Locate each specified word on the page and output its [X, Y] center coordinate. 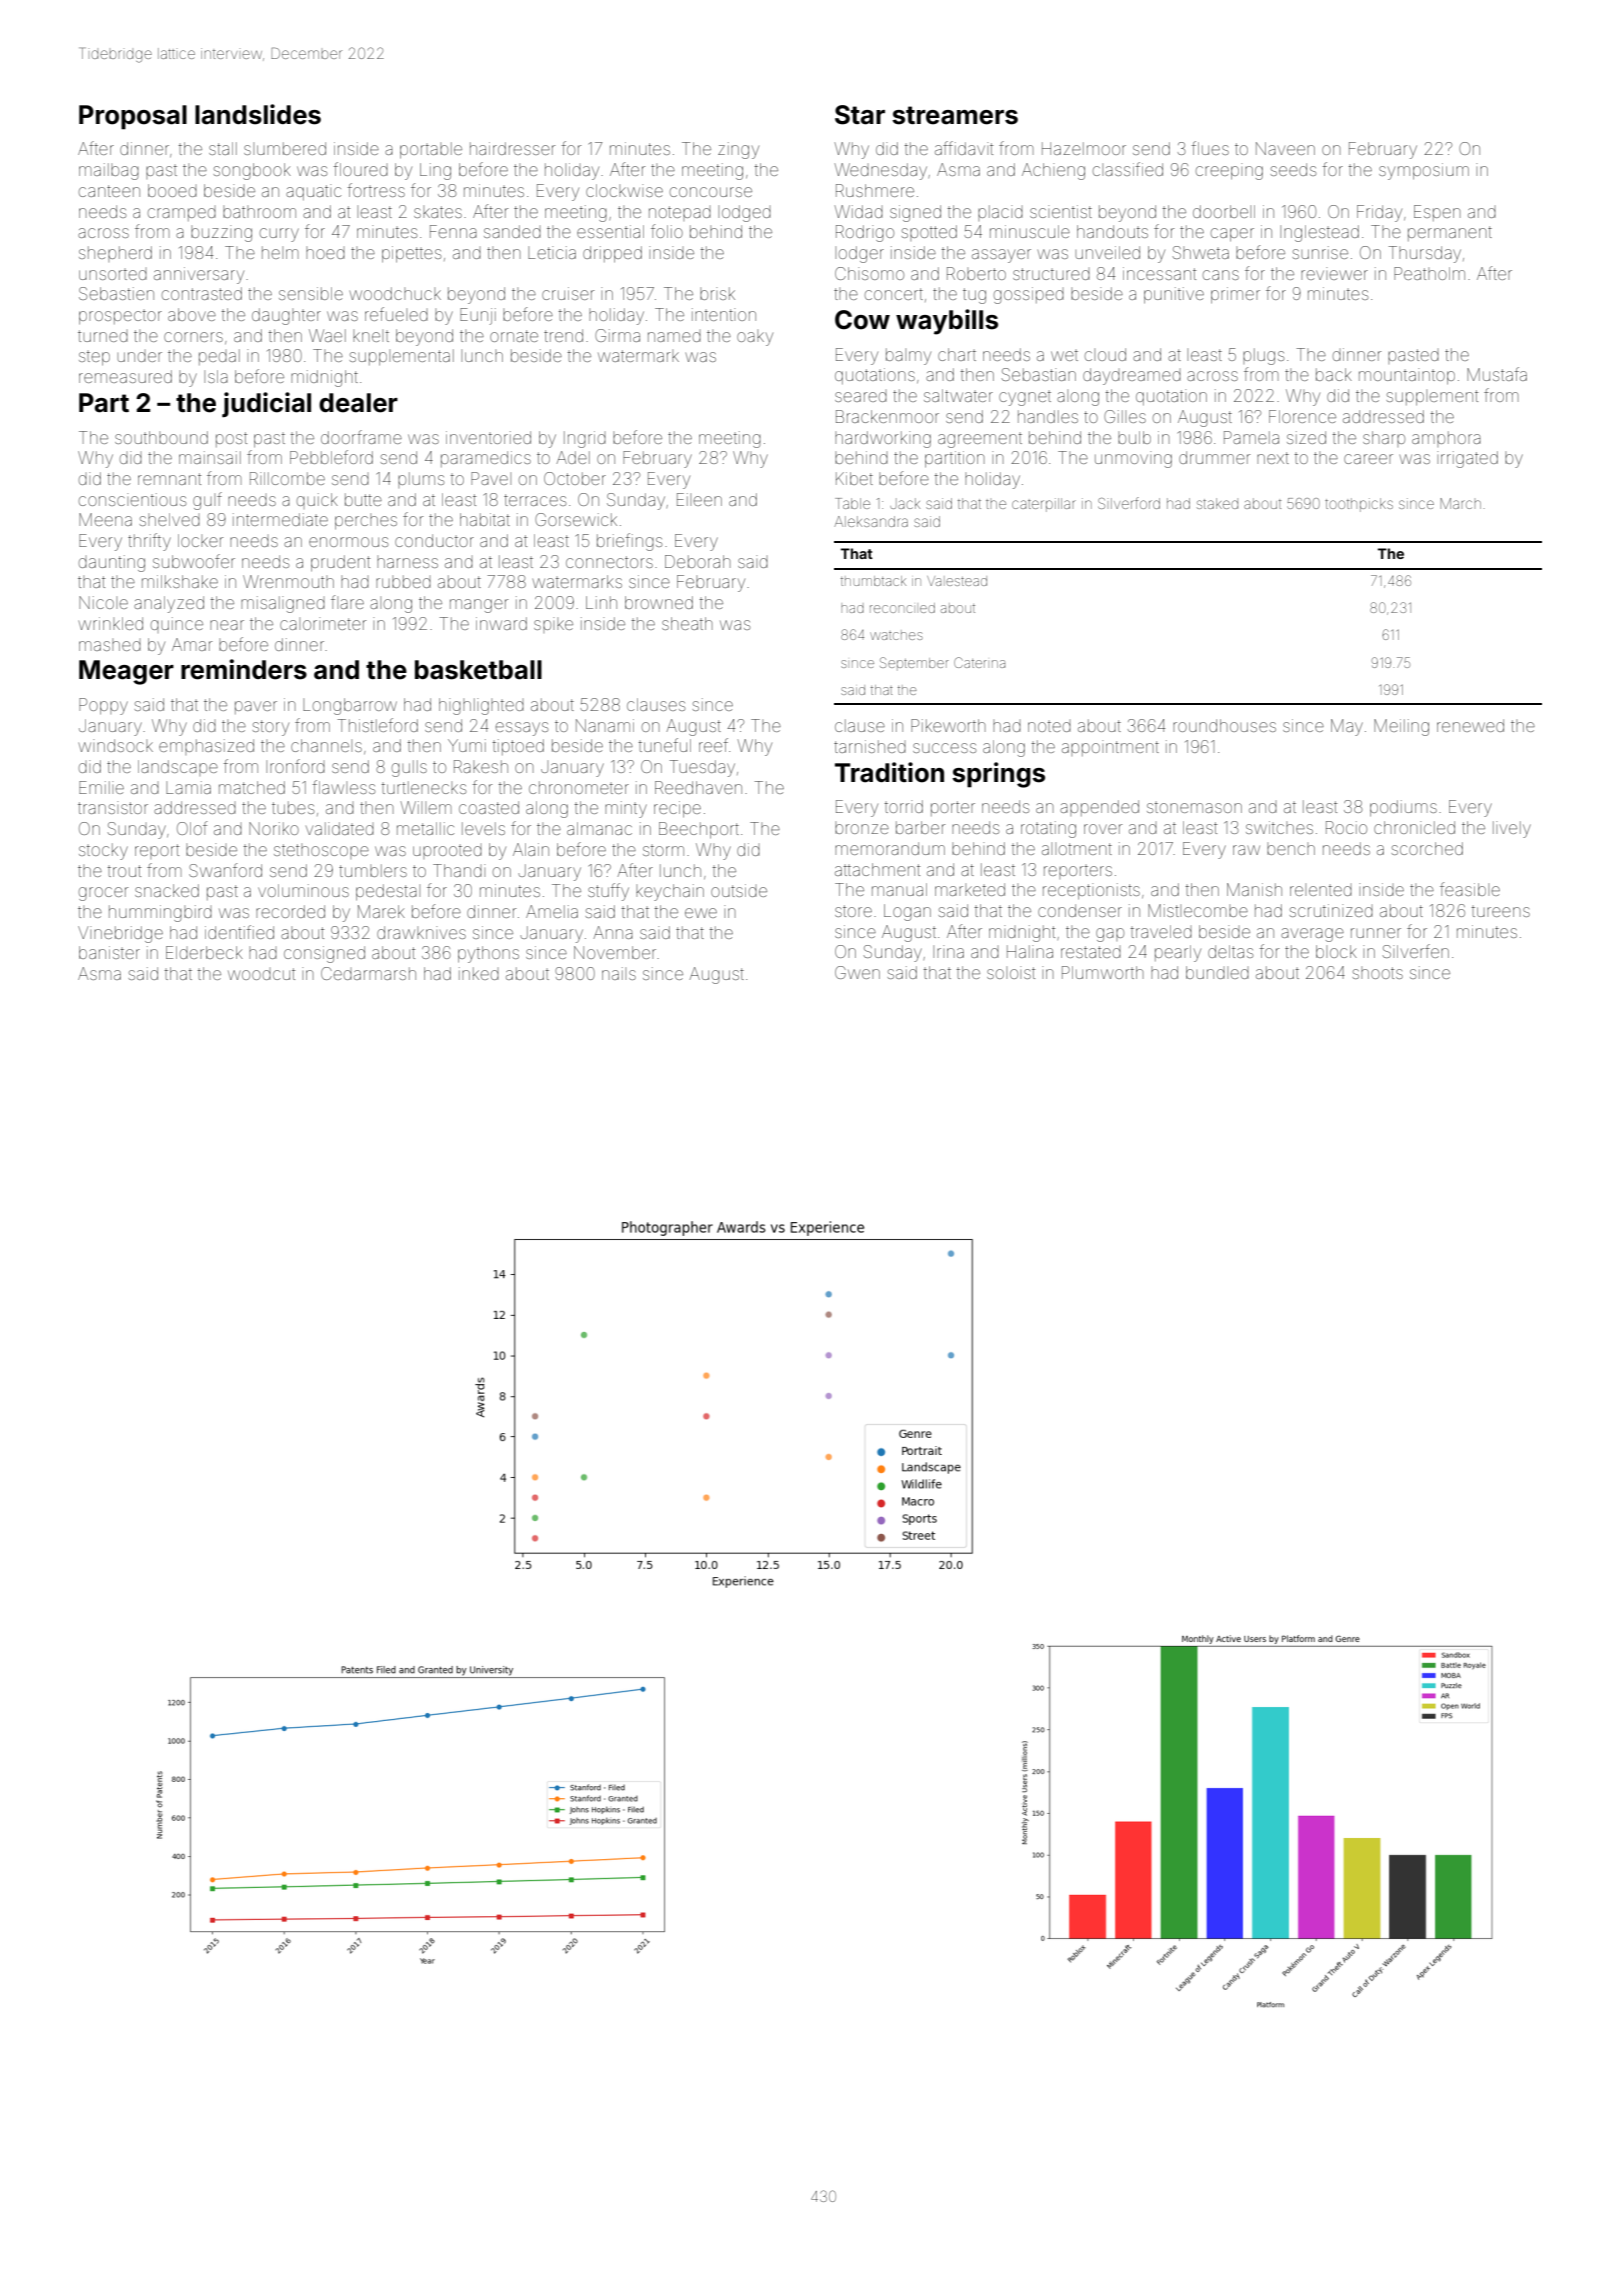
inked [479, 973]
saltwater [958, 395]
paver [256, 707]
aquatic [313, 192]
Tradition [889, 772]
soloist [1011, 972]
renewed [1470, 725]
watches [896, 636]
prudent [341, 563]
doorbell [1224, 211]
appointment [1110, 748]
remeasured [125, 376]
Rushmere [875, 190]
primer [1235, 295]
